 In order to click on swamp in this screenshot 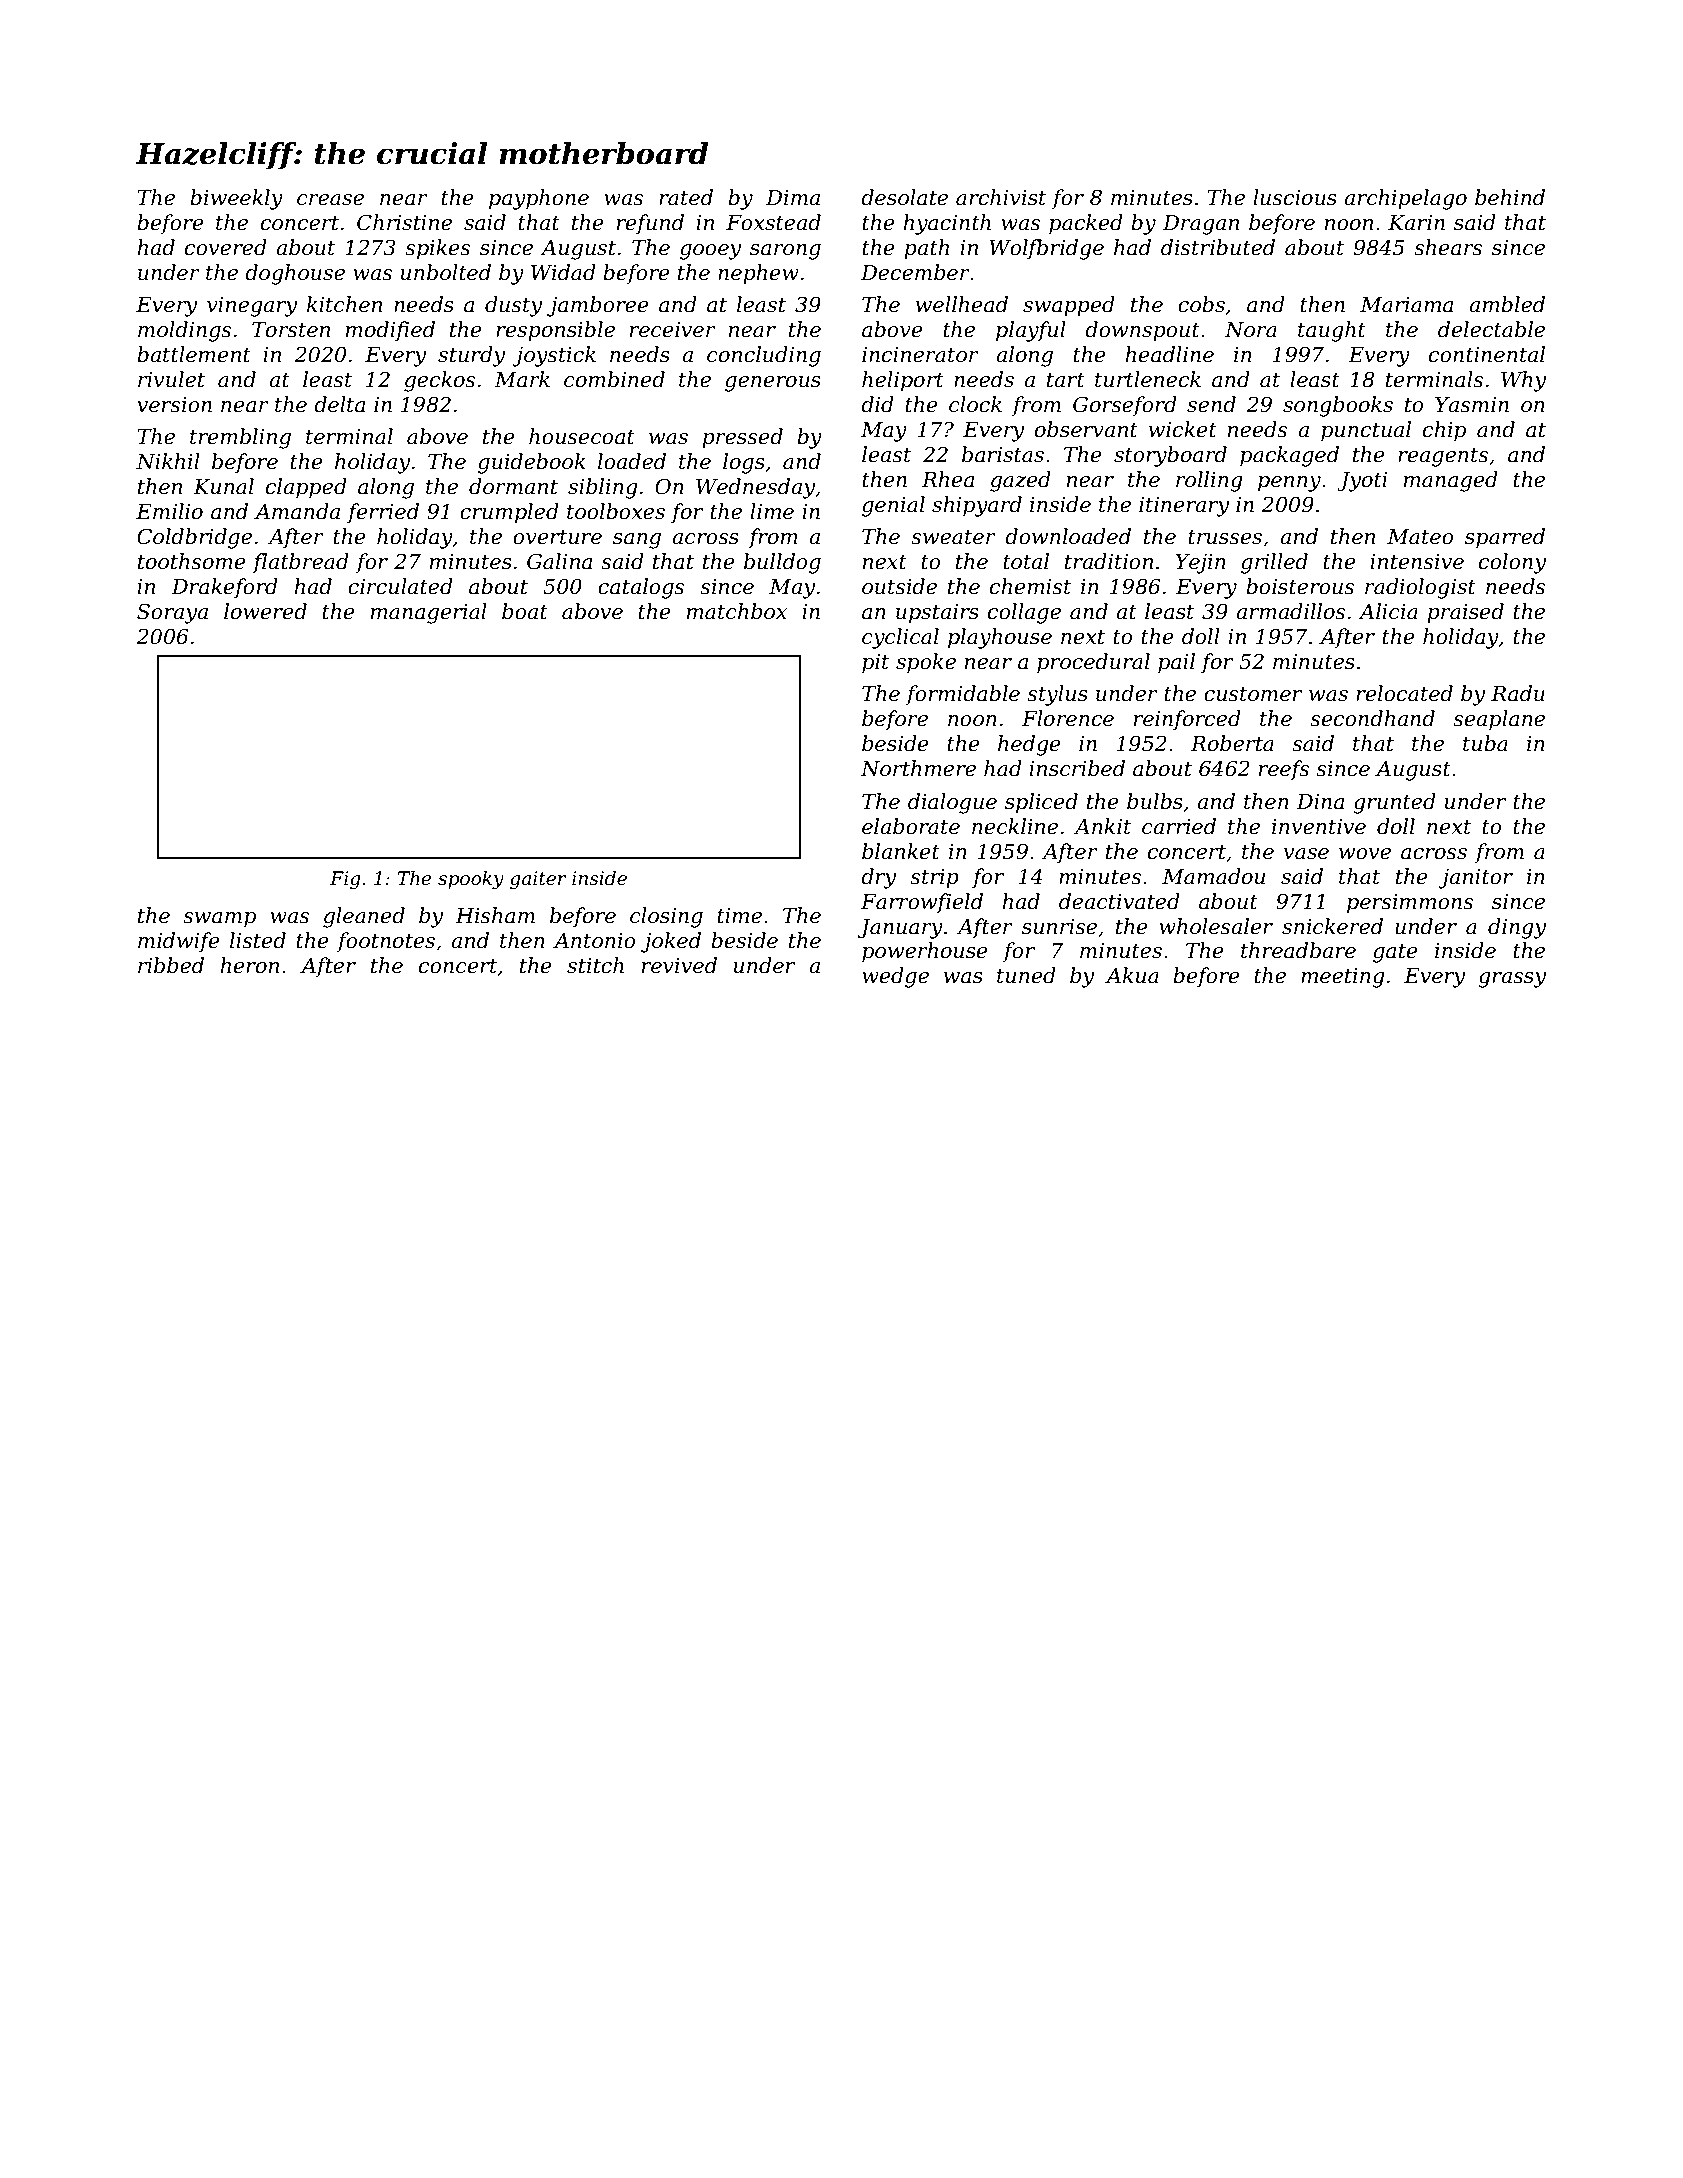, I will do `click(219, 920)`.
